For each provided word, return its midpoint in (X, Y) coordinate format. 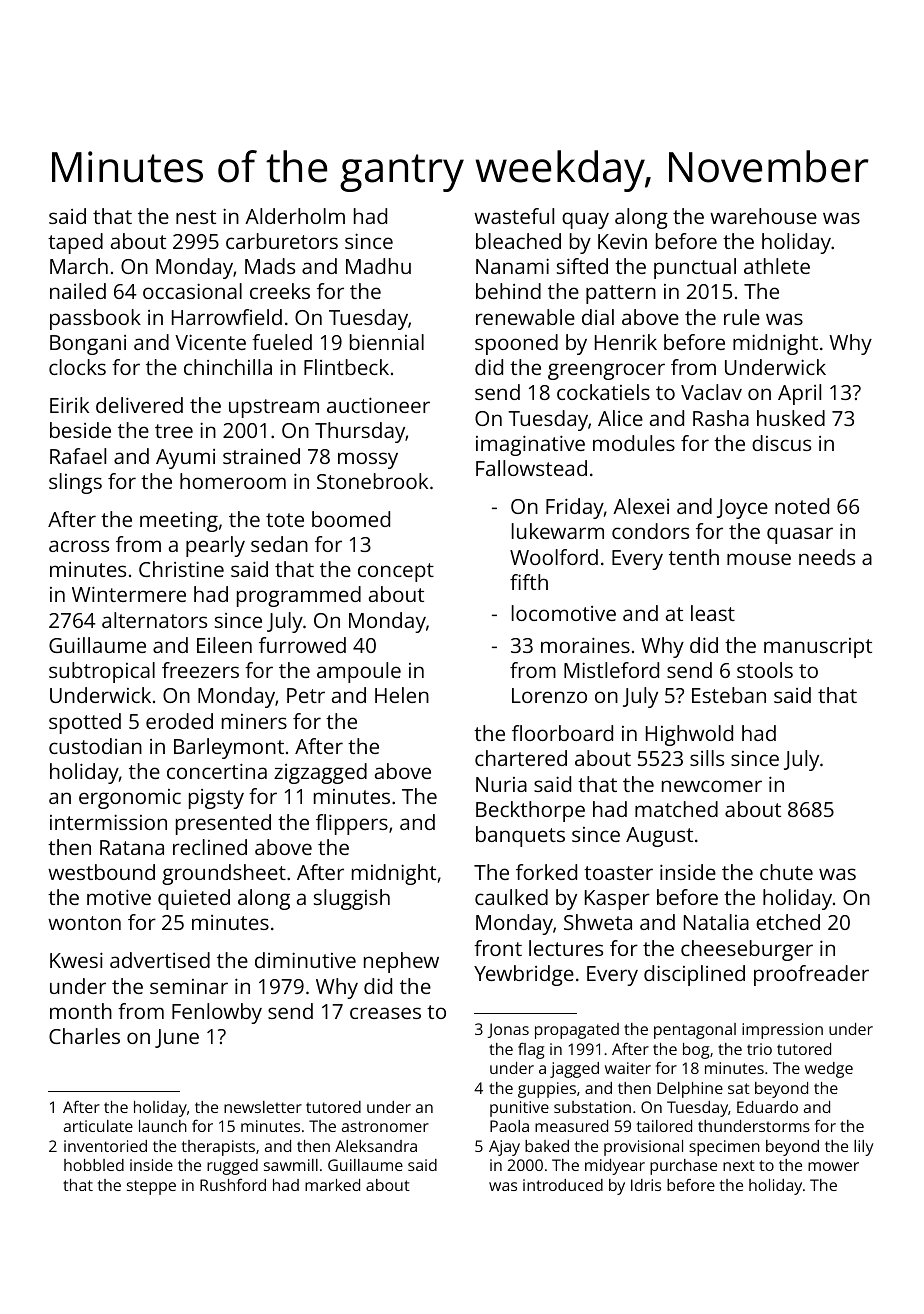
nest (196, 217)
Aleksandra (376, 1146)
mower (833, 1166)
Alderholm (295, 216)
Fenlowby (217, 1013)
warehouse (763, 216)
